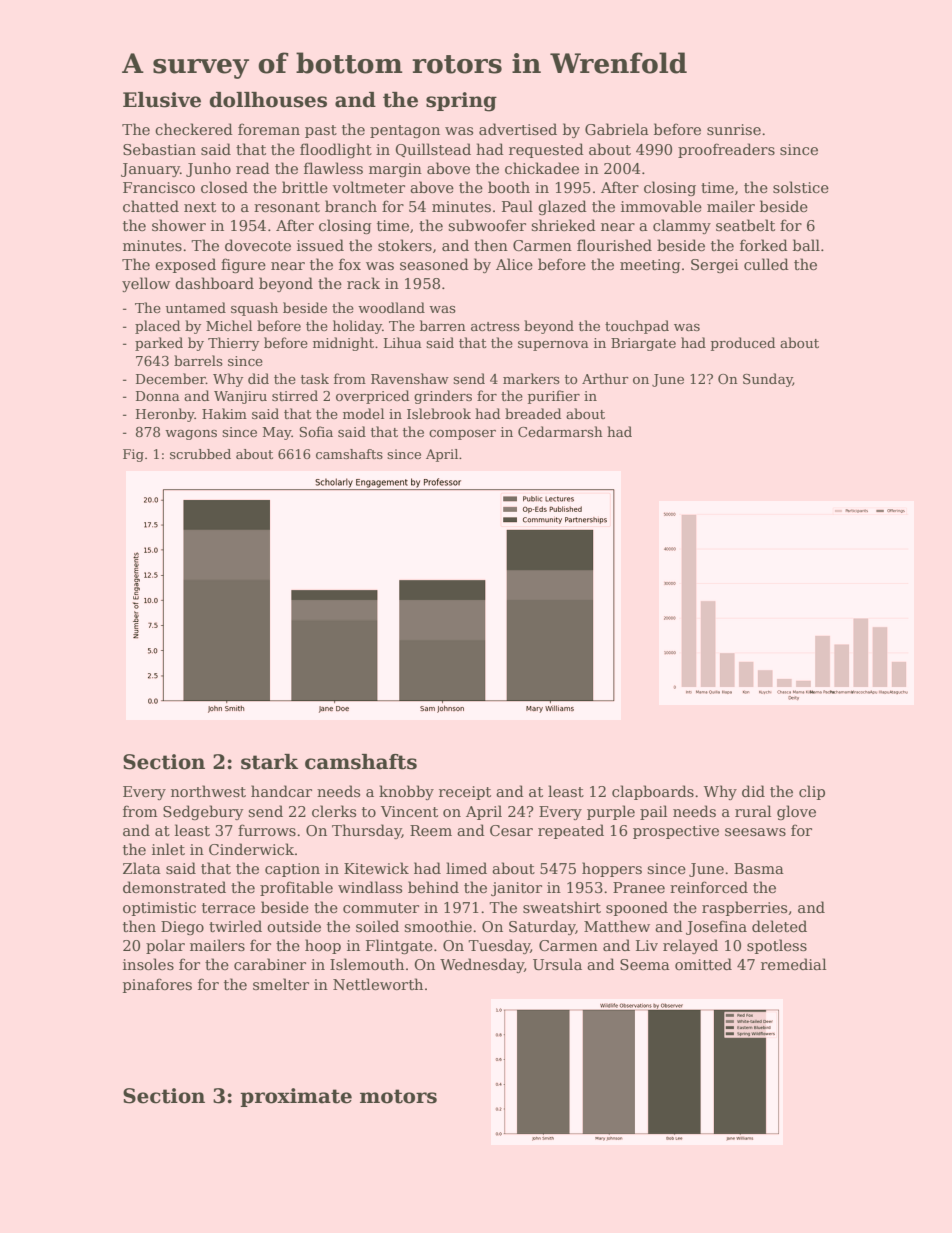 This screenshot has height=1233, width=952. I want to click on scrubbed, so click(200, 454).
